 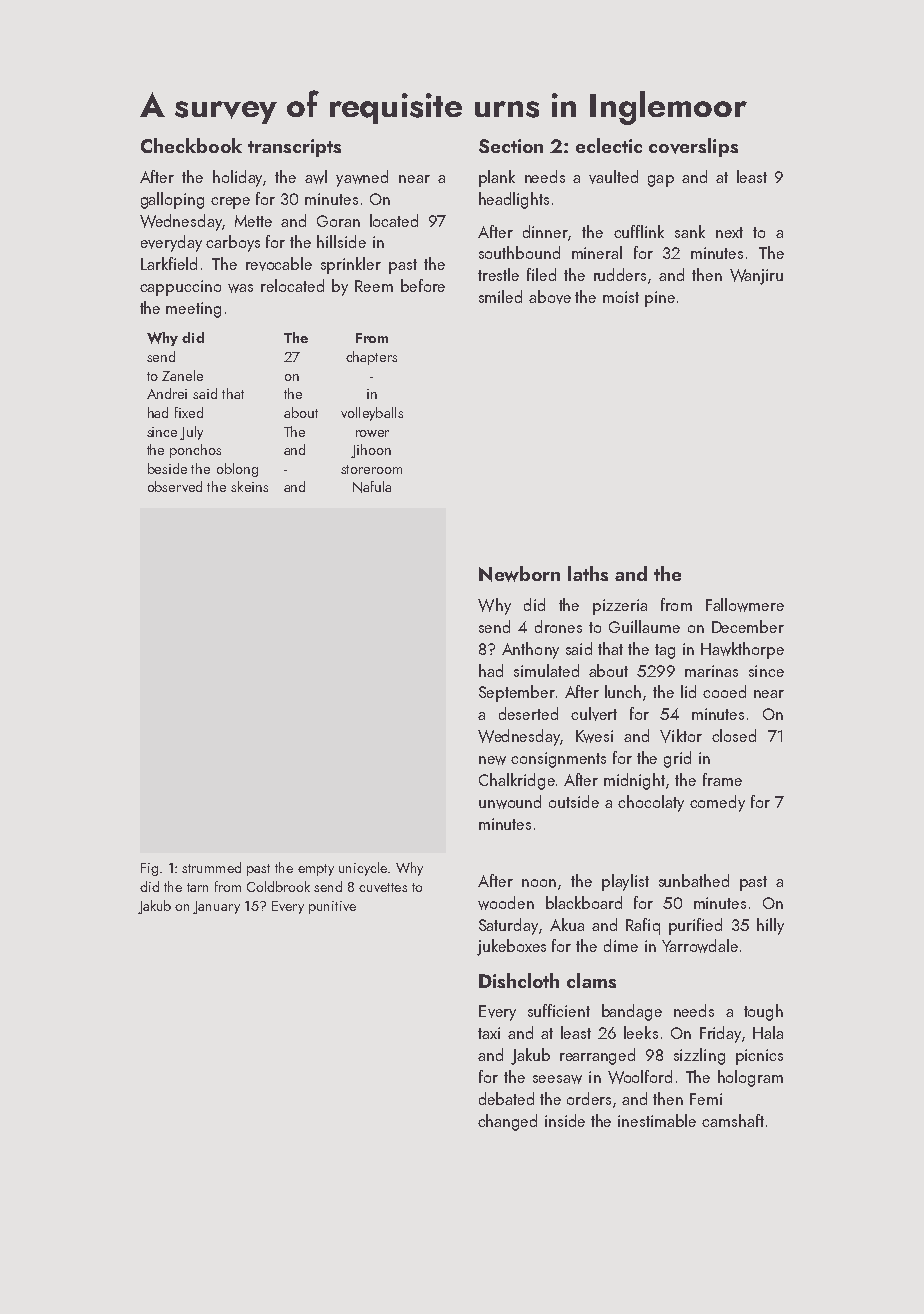 What do you see at coordinates (237, 470) in the screenshot?
I see `oblong` at bounding box center [237, 470].
